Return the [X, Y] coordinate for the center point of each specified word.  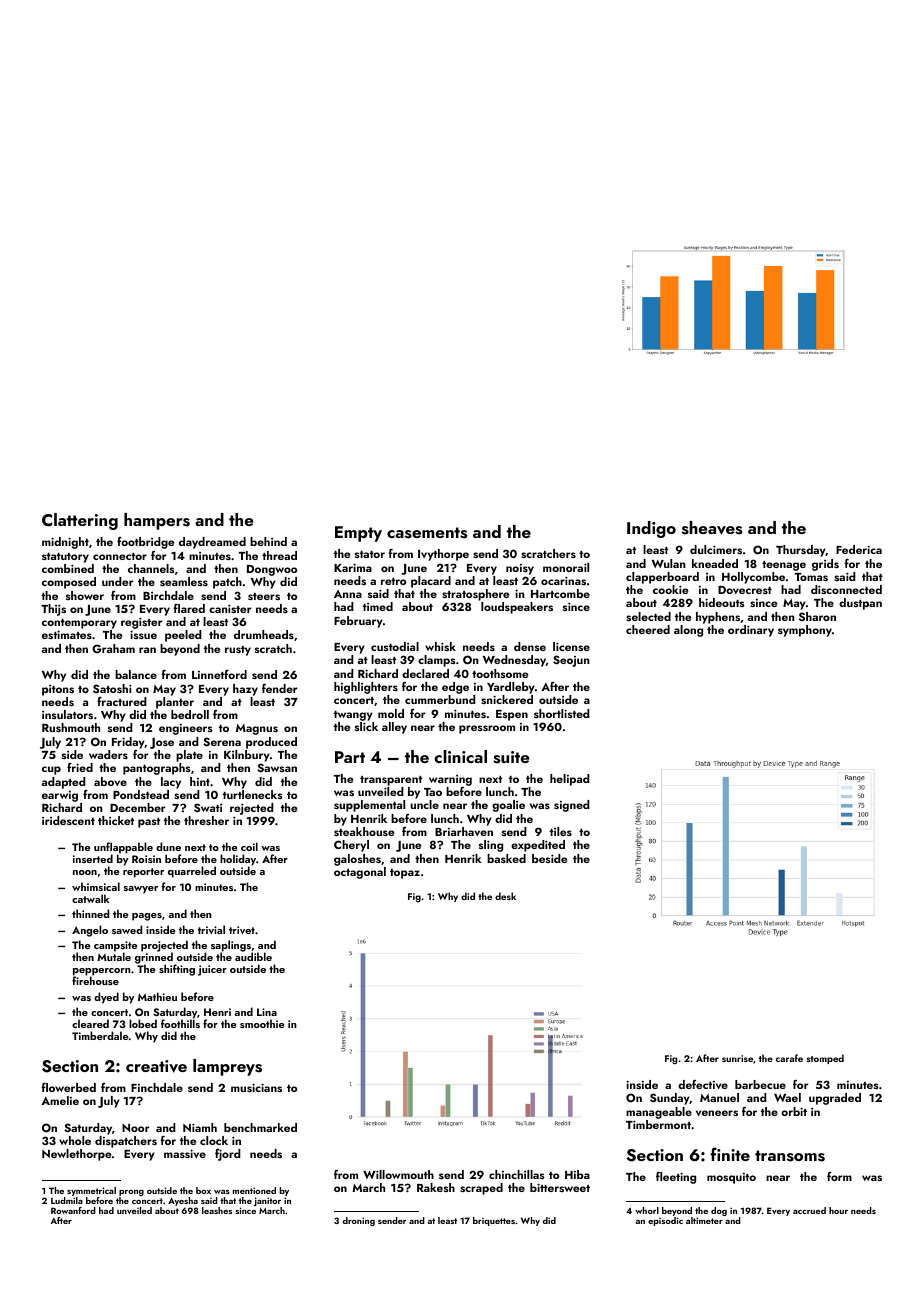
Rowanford [73, 1210]
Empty [358, 534]
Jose [162, 743]
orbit [794, 1111]
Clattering [80, 521]
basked [506, 858]
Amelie [60, 1100]
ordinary [751, 631]
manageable [659, 1113]
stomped [825, 1059]
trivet [242, 930]
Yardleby [511, 688]
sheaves [712, 528]
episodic [665, 1221]
